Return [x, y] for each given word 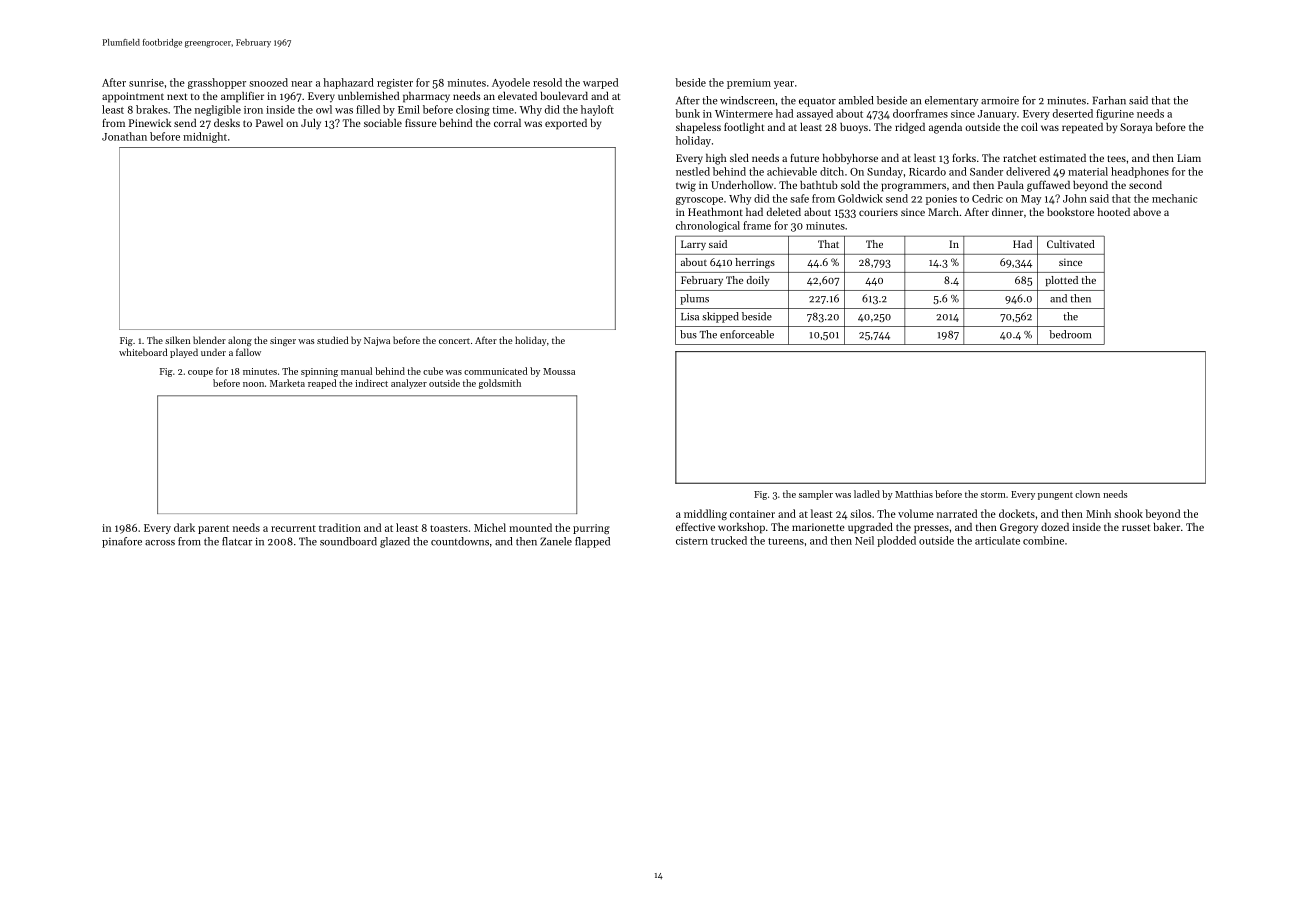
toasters [449, 528]
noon [253, 384]
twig [686, 186]
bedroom [1070, 334]
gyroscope [699, 201]
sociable [383, 123]
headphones [1140, 172]
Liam [1189, 158]
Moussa [559, 371]
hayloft [597, 110]
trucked [729, 540]
